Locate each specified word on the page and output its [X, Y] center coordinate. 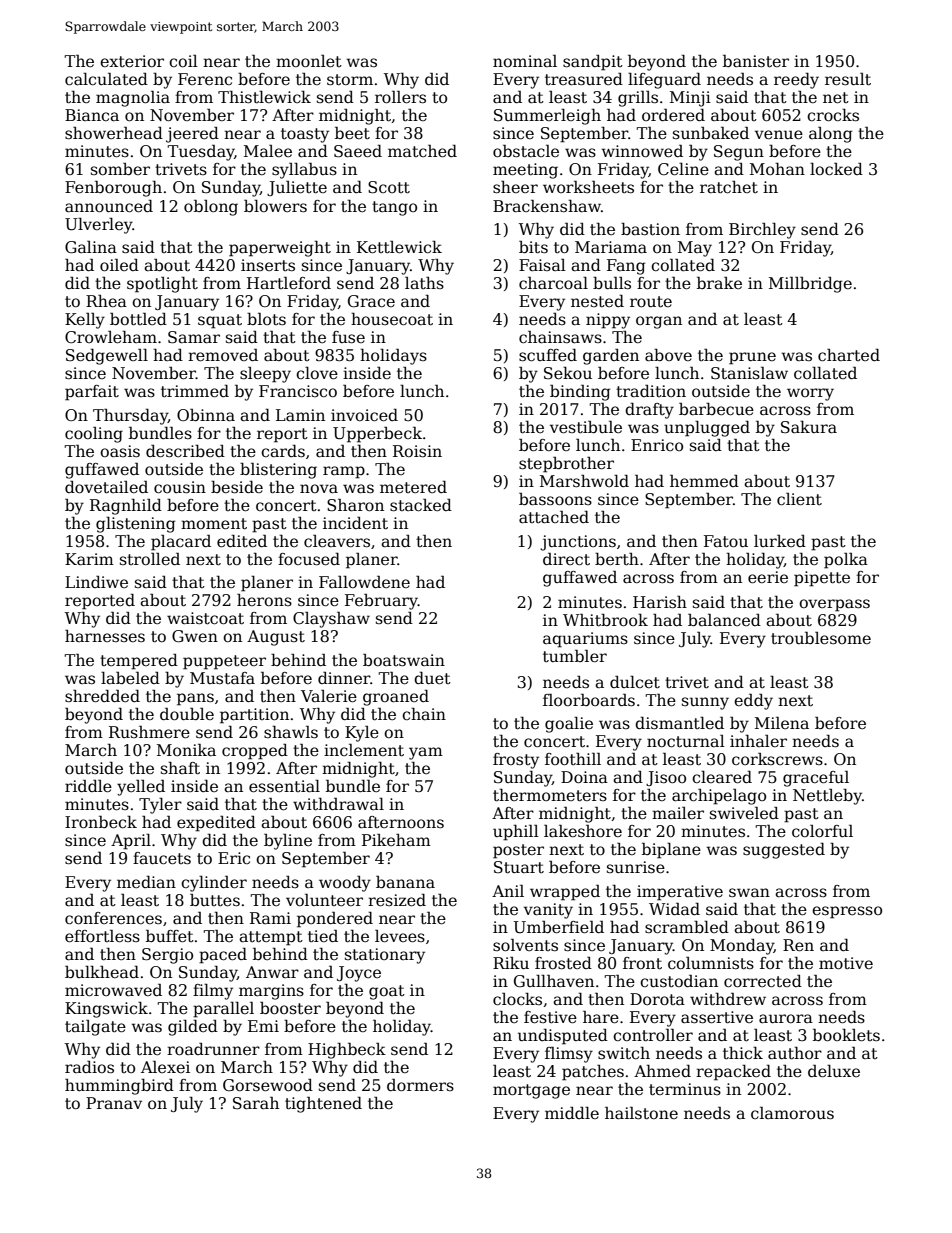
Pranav [114, 1103]
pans [195, 699]
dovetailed [106, 487]
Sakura [809, 427]
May [695, 249]
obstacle [526, 151]
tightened [323, 1104]
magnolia [133, 99]
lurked [780, 540]
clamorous [792, 1113]
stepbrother [566, 464]
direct [566, 559]
